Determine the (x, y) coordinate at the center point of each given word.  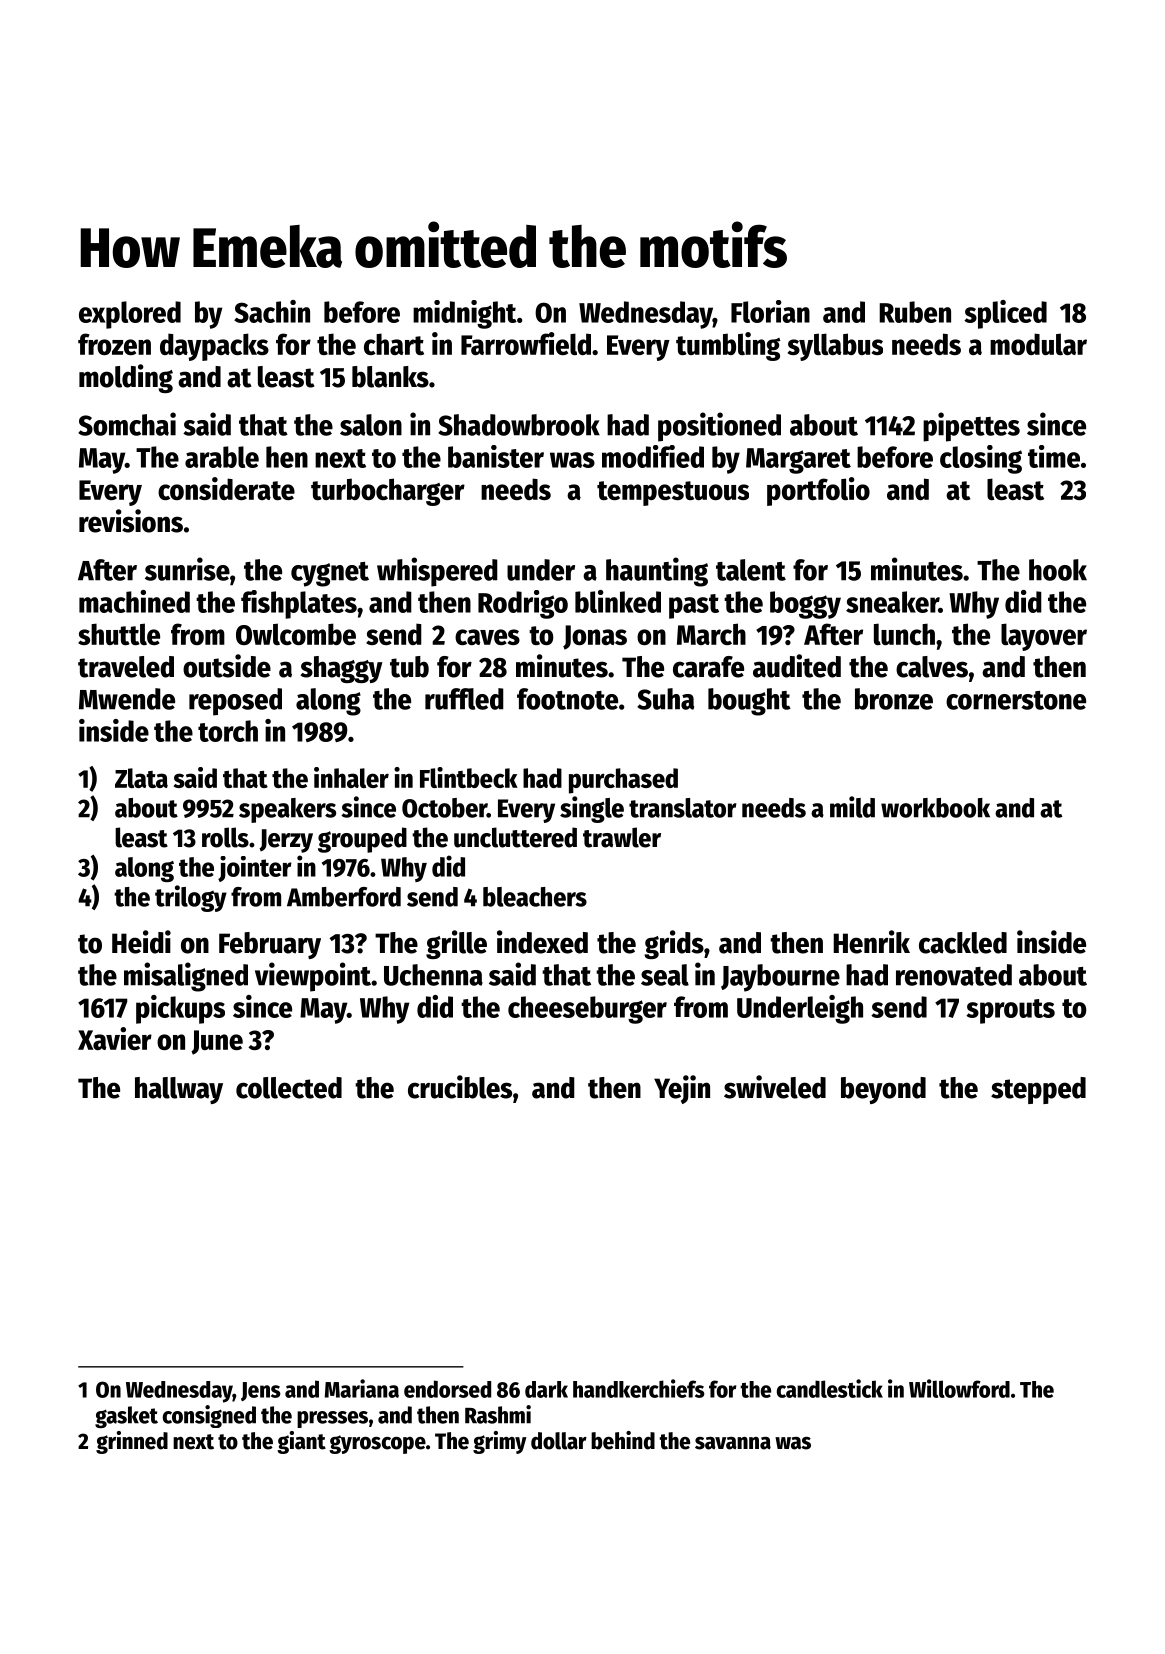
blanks (390, 377)
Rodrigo (523, 604)
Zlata (141, 778)
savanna (733, 1443)
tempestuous (673, 493)
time (1054, 456)
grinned (132, 1442)
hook (1058, 570)
